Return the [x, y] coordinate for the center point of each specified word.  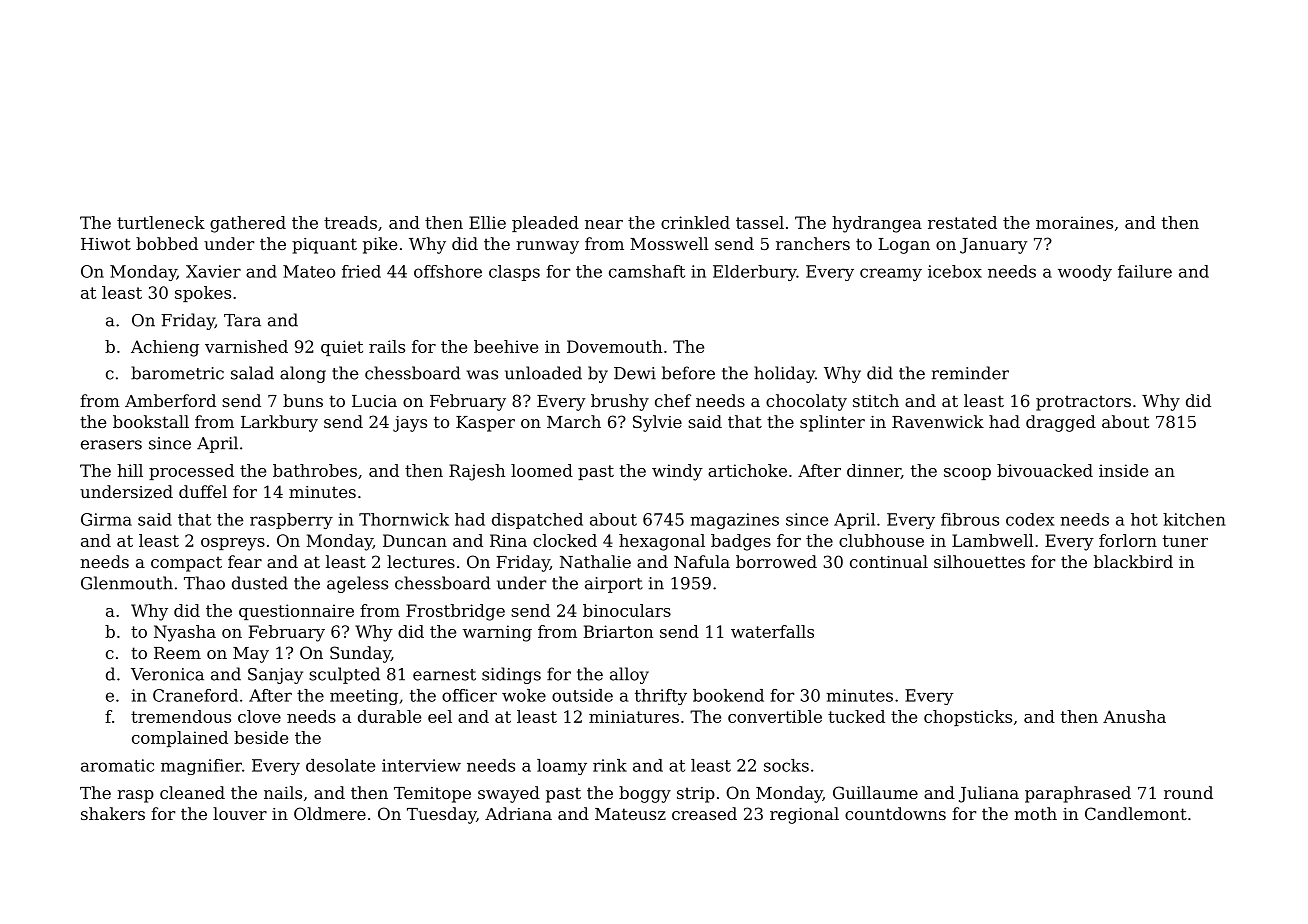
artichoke [747, 470]
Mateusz [630, 814]
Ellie [487, 222]
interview [421, 765]
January [994, 246]
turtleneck [161, 222]
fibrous [970, 519]
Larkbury [279, 423]
